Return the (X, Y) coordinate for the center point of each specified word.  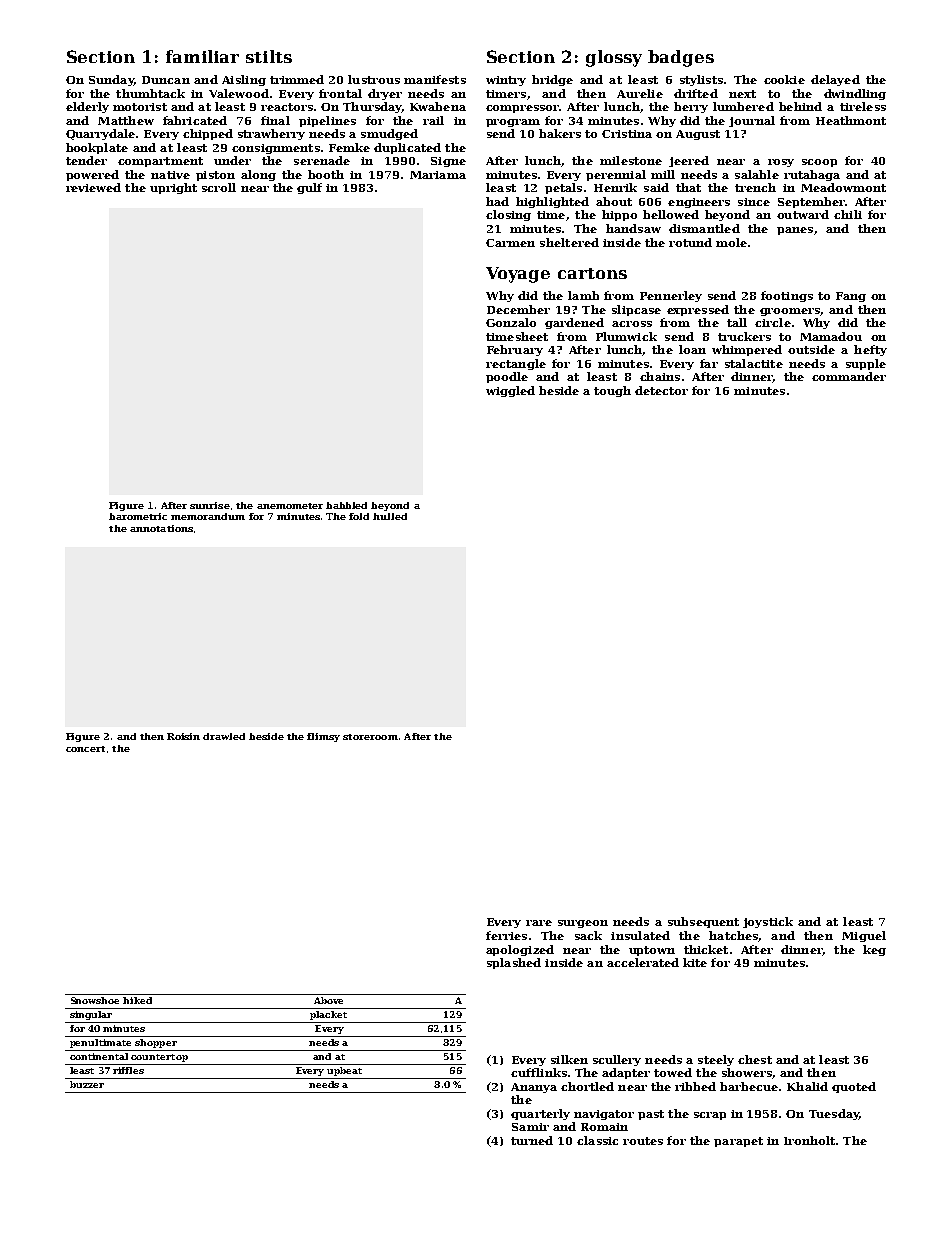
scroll (219, 187)
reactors (287, 107)
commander (849, 376)
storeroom (370, 737)
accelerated (643, 962)
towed (673, 1072)
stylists (701, 80)
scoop (819, 163)
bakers (560, 133)
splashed (514, 963)
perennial (616, 175)
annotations (161, 528)
